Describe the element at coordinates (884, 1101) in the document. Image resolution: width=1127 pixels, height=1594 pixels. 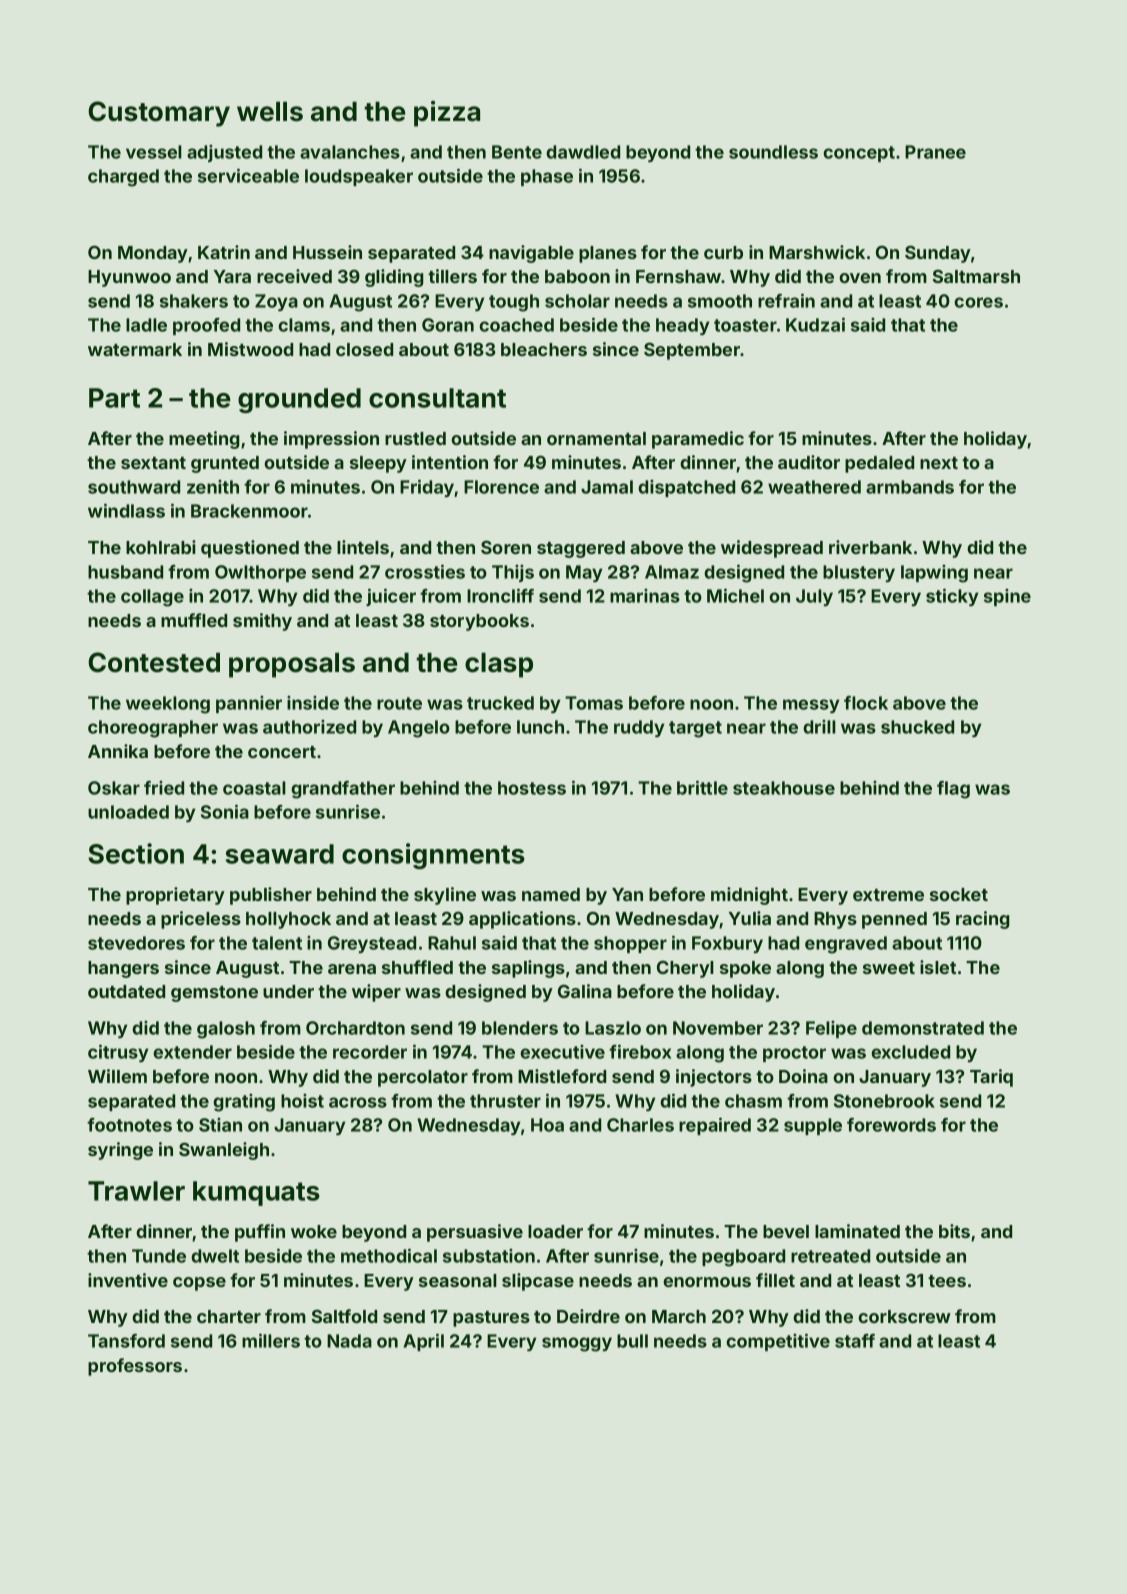
I see `Stonebrook` at that location.
